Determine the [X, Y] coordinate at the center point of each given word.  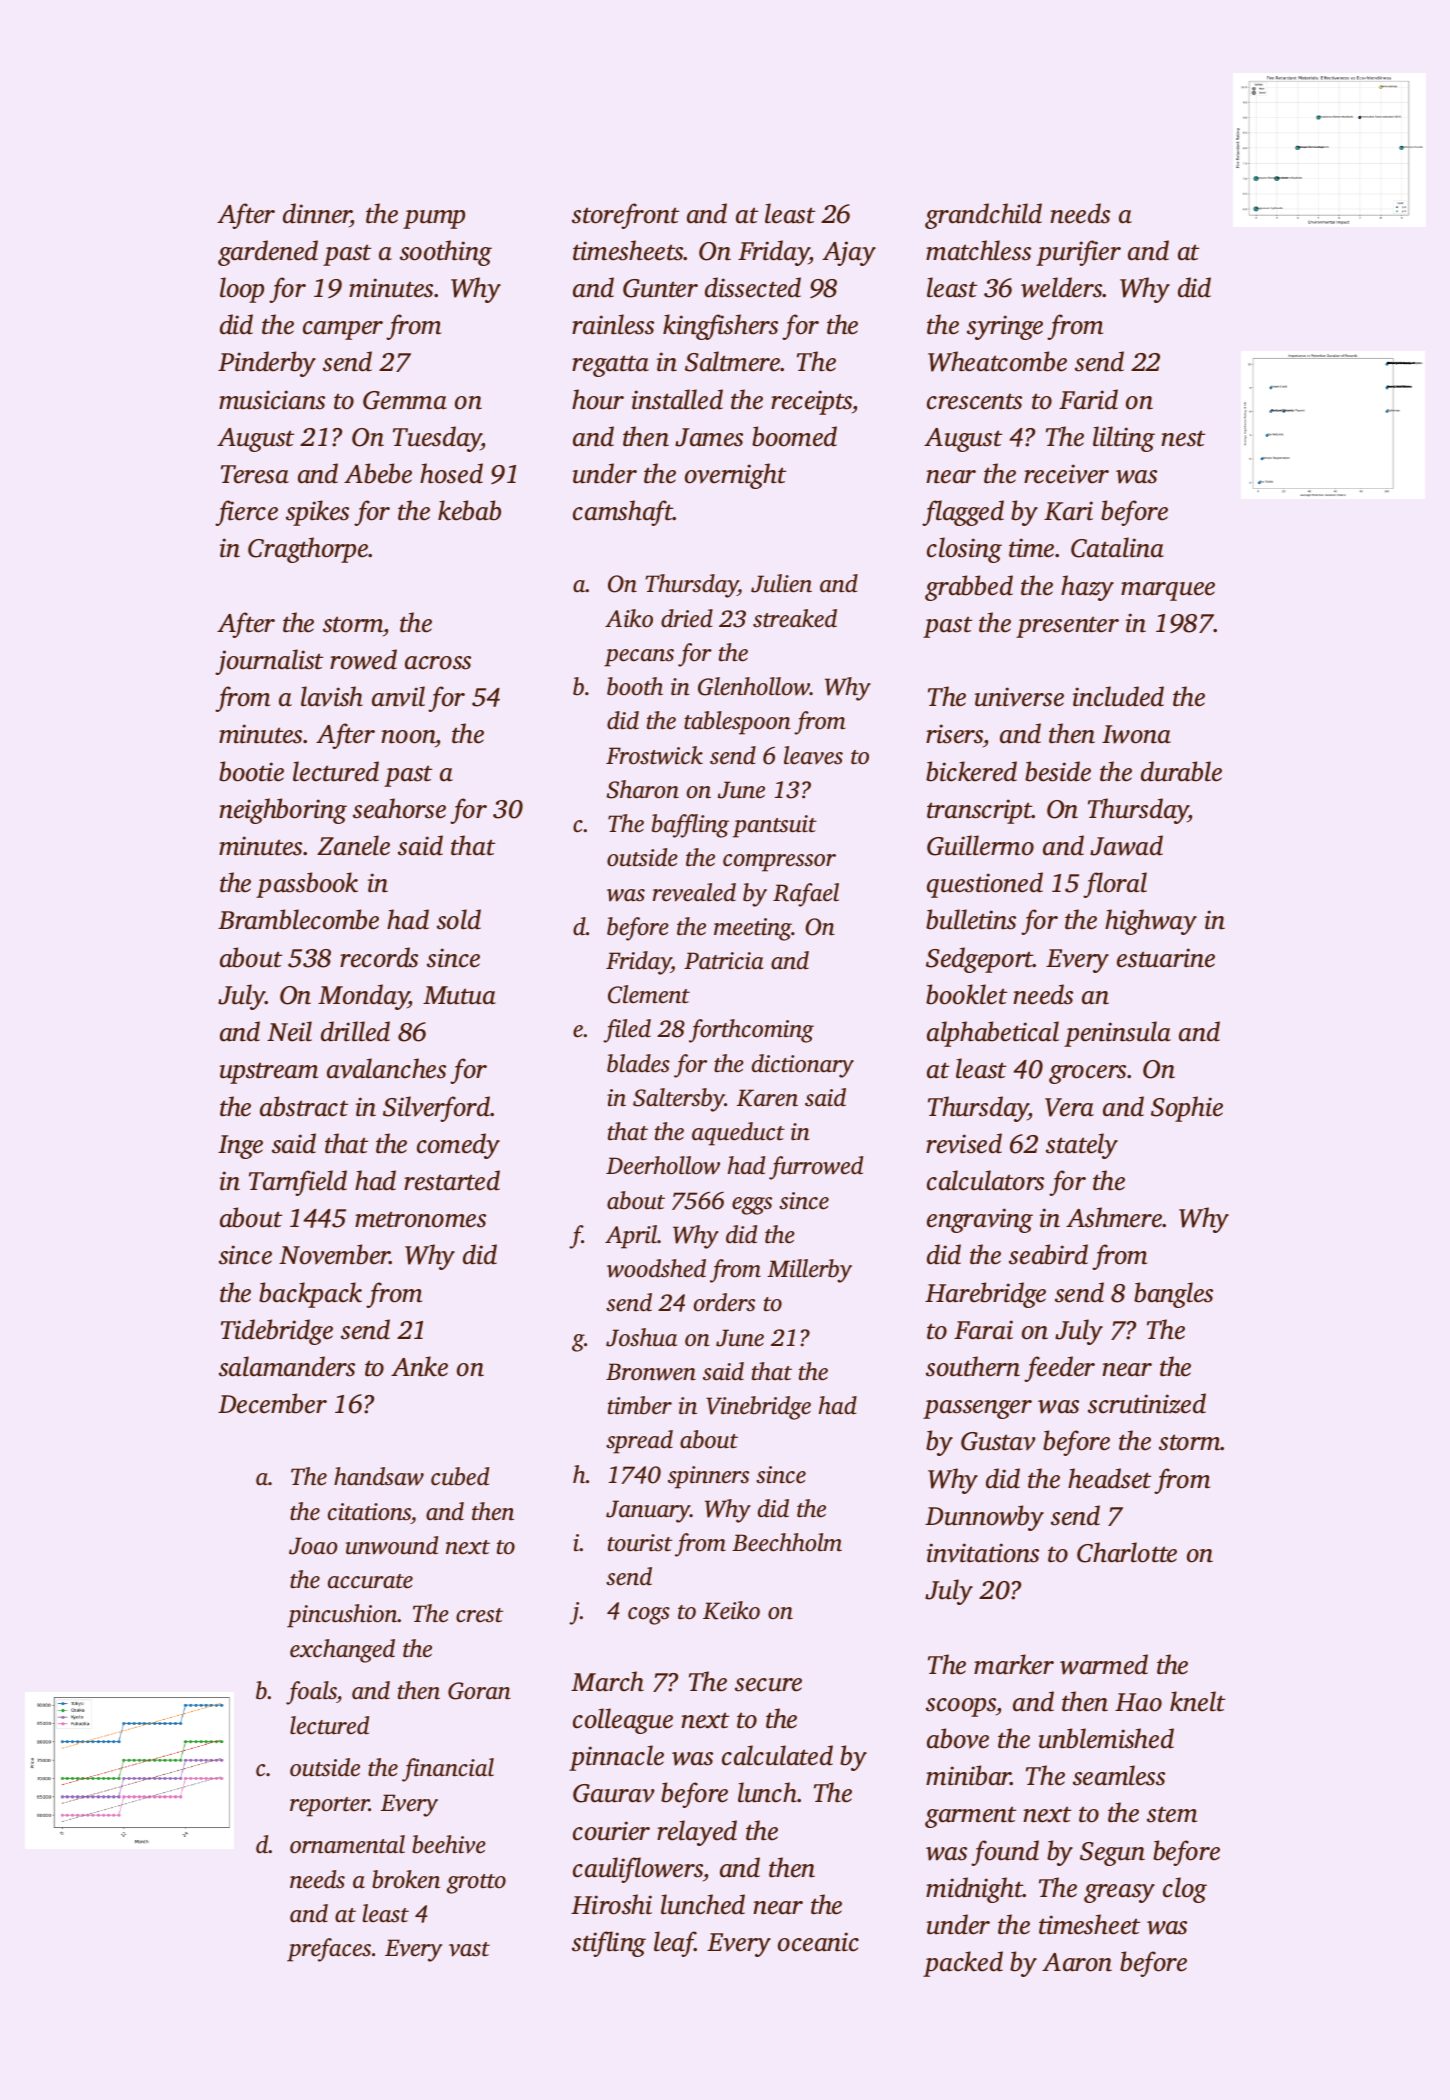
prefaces [329, 1950]
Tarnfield [298, 1183]
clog [1185, 1890]
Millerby [809, 1271]
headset [1109, 1478]
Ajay [849, 253]
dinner [317, 213]
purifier [1078, 253]
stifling [609, 1944]
